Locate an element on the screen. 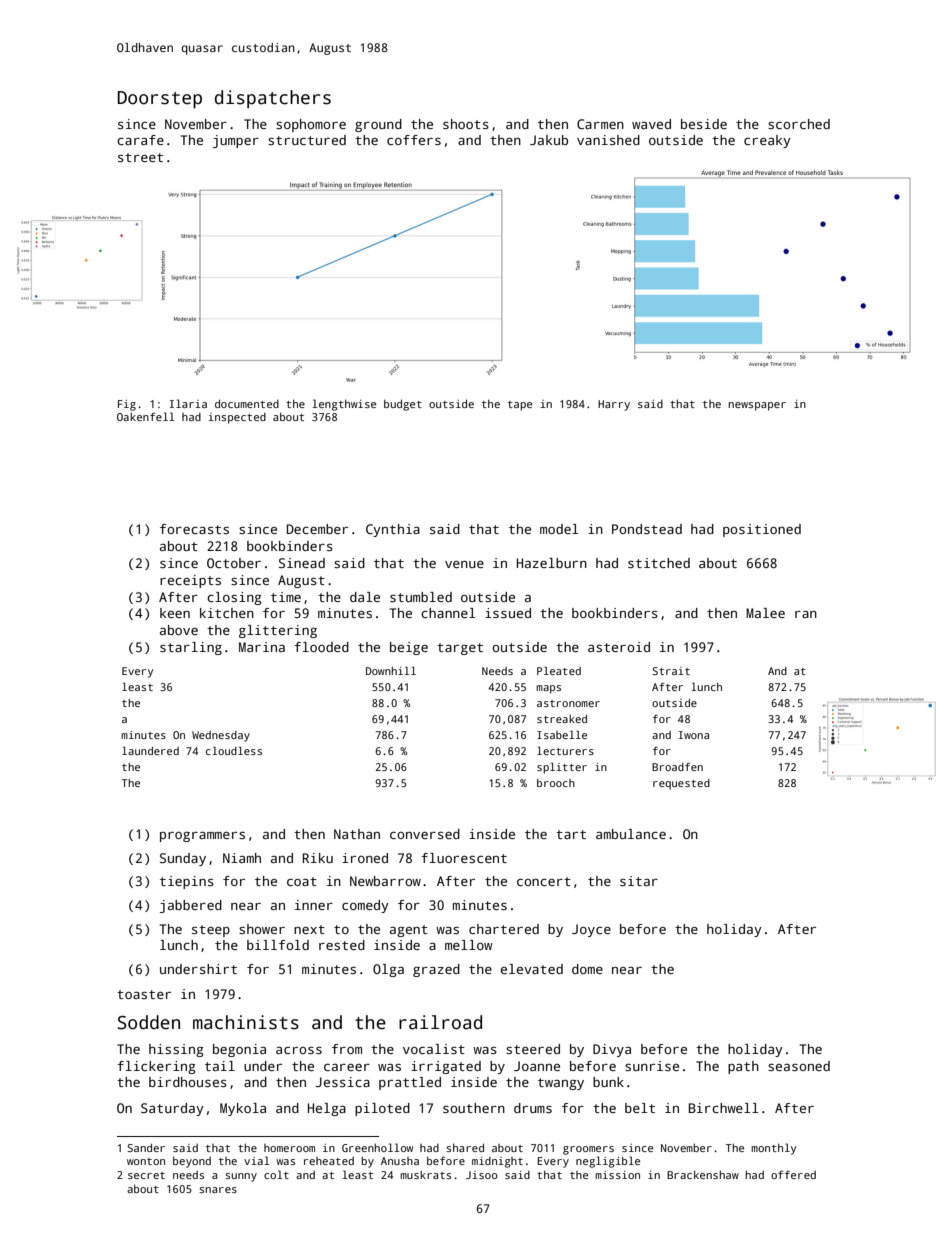 Image resolution: width=952 pixels, height=1233 pixels. Sodden is located at coordinates (149, 1022).
